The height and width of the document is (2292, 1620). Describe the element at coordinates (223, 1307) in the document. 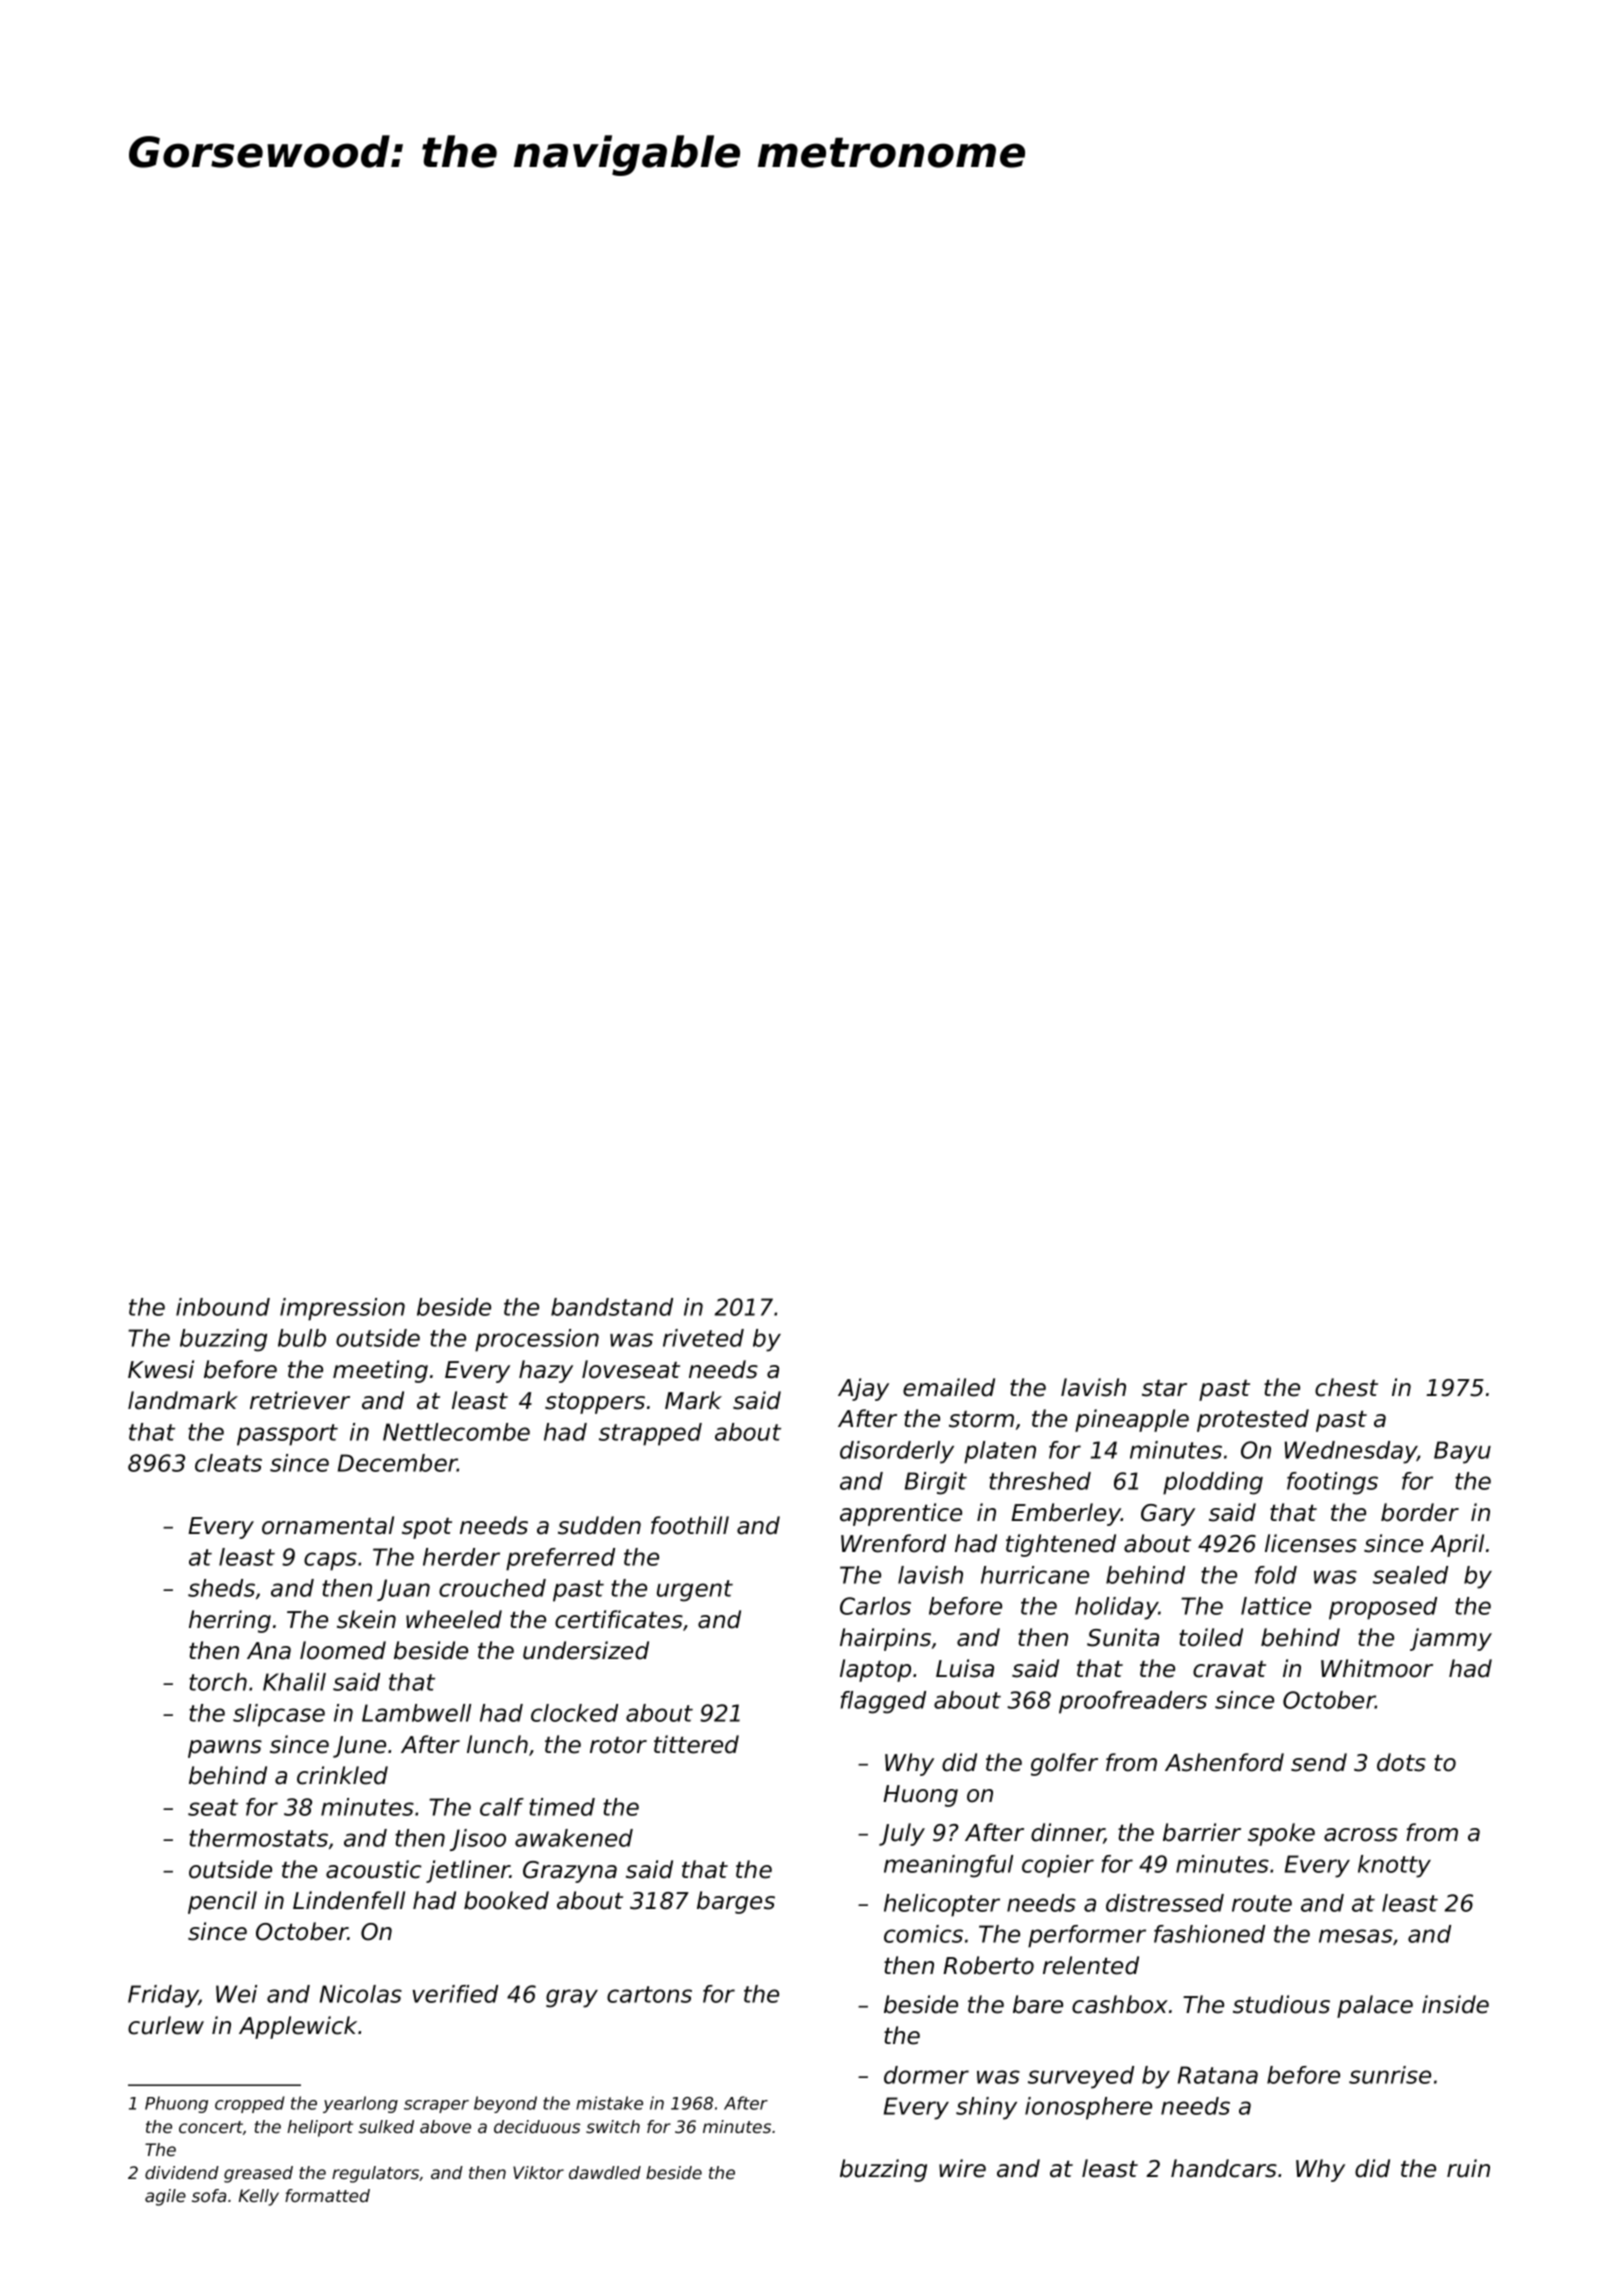

I see `inbound` at that location.
